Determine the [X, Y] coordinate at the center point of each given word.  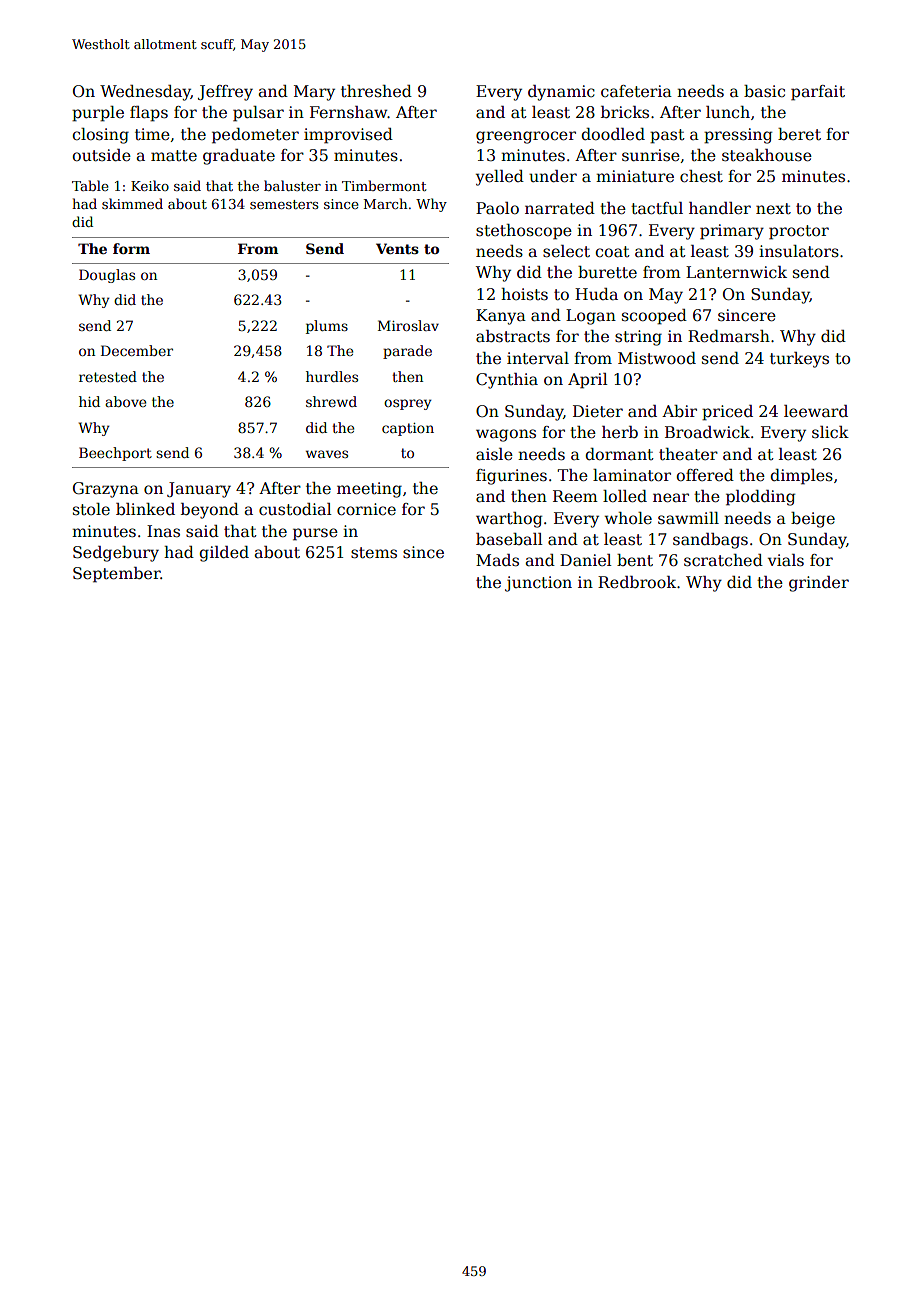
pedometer [255, 136]
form [131, 248]
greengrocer [526, 137]
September [117, 575]
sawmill [688, 518]
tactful [657, 208]
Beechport [115, 454]
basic [764, 91]
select [566, 251]
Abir [679, 411]
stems [374, 553]
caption [408, 429]
